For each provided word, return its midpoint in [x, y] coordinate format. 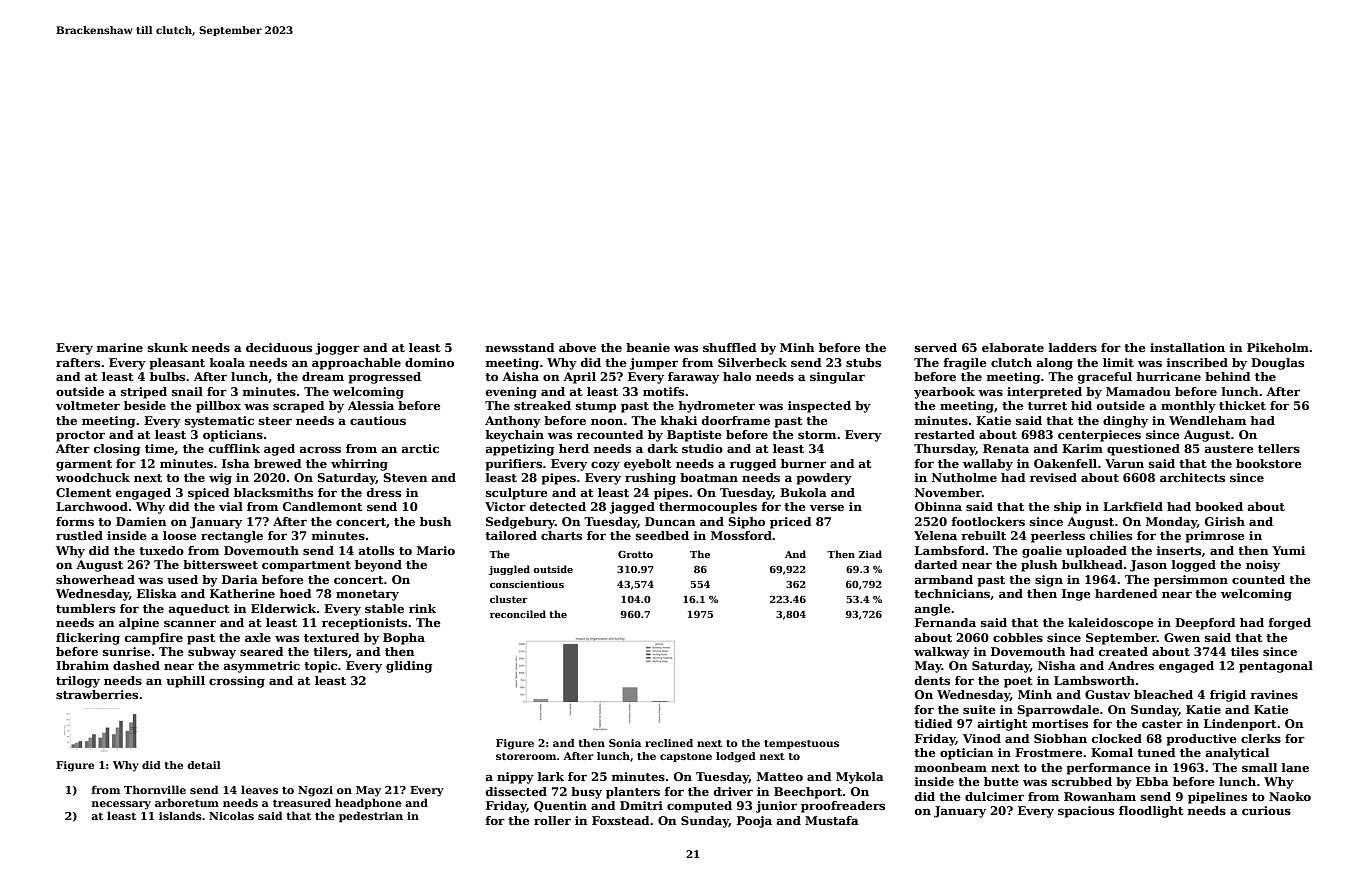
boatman [709, 477]
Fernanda [945, 622]
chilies [1111, 535]
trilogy [78, 682]
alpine [139, 624]
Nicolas [231, 815]
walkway [942, 653]
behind [1228, 376]
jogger [337, 349]
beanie [648, 347]
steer [275, 421]
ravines [1274, 694]
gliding [409, 667]
